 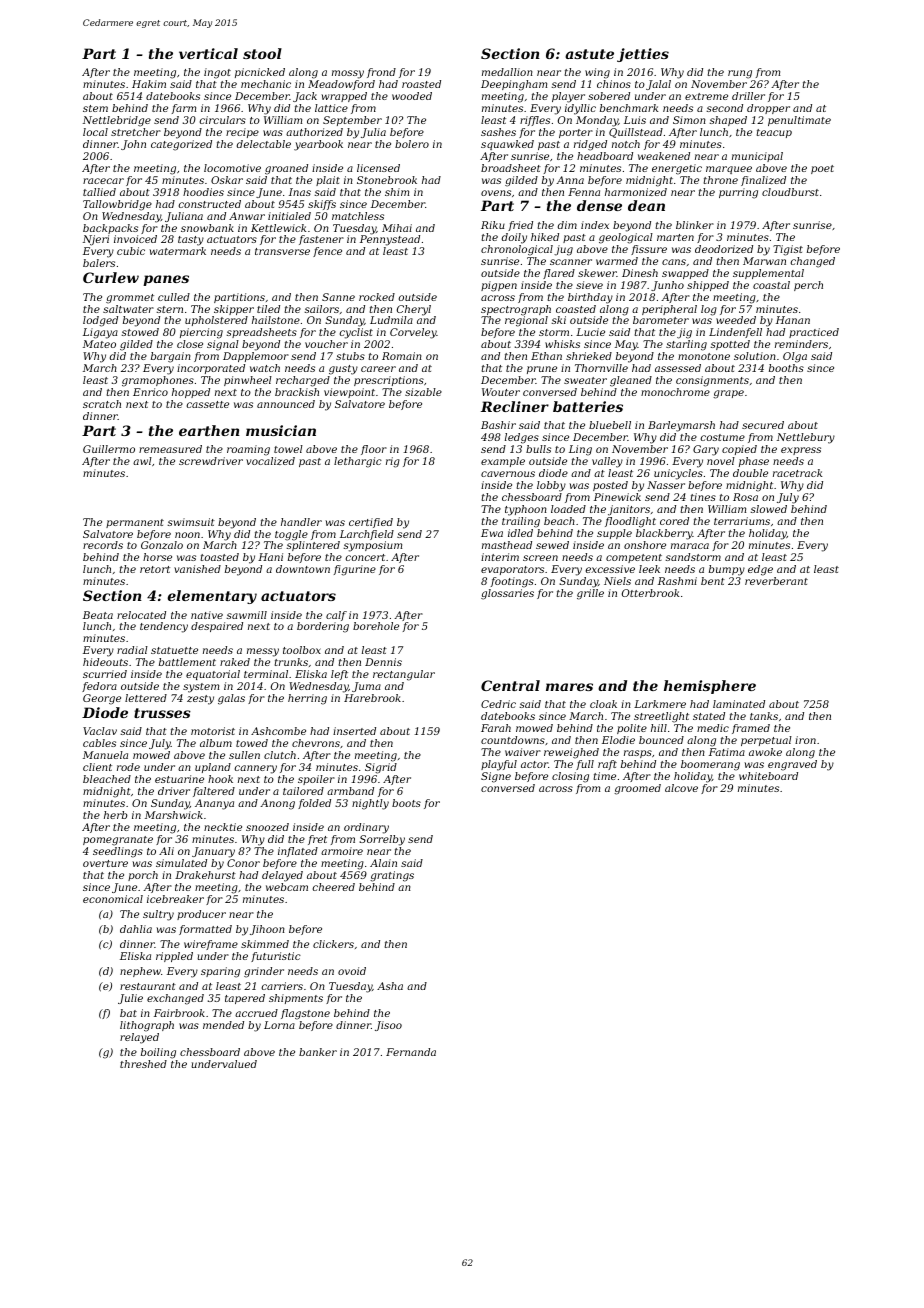 I want to click on jig, so click(x=684, y=333).
